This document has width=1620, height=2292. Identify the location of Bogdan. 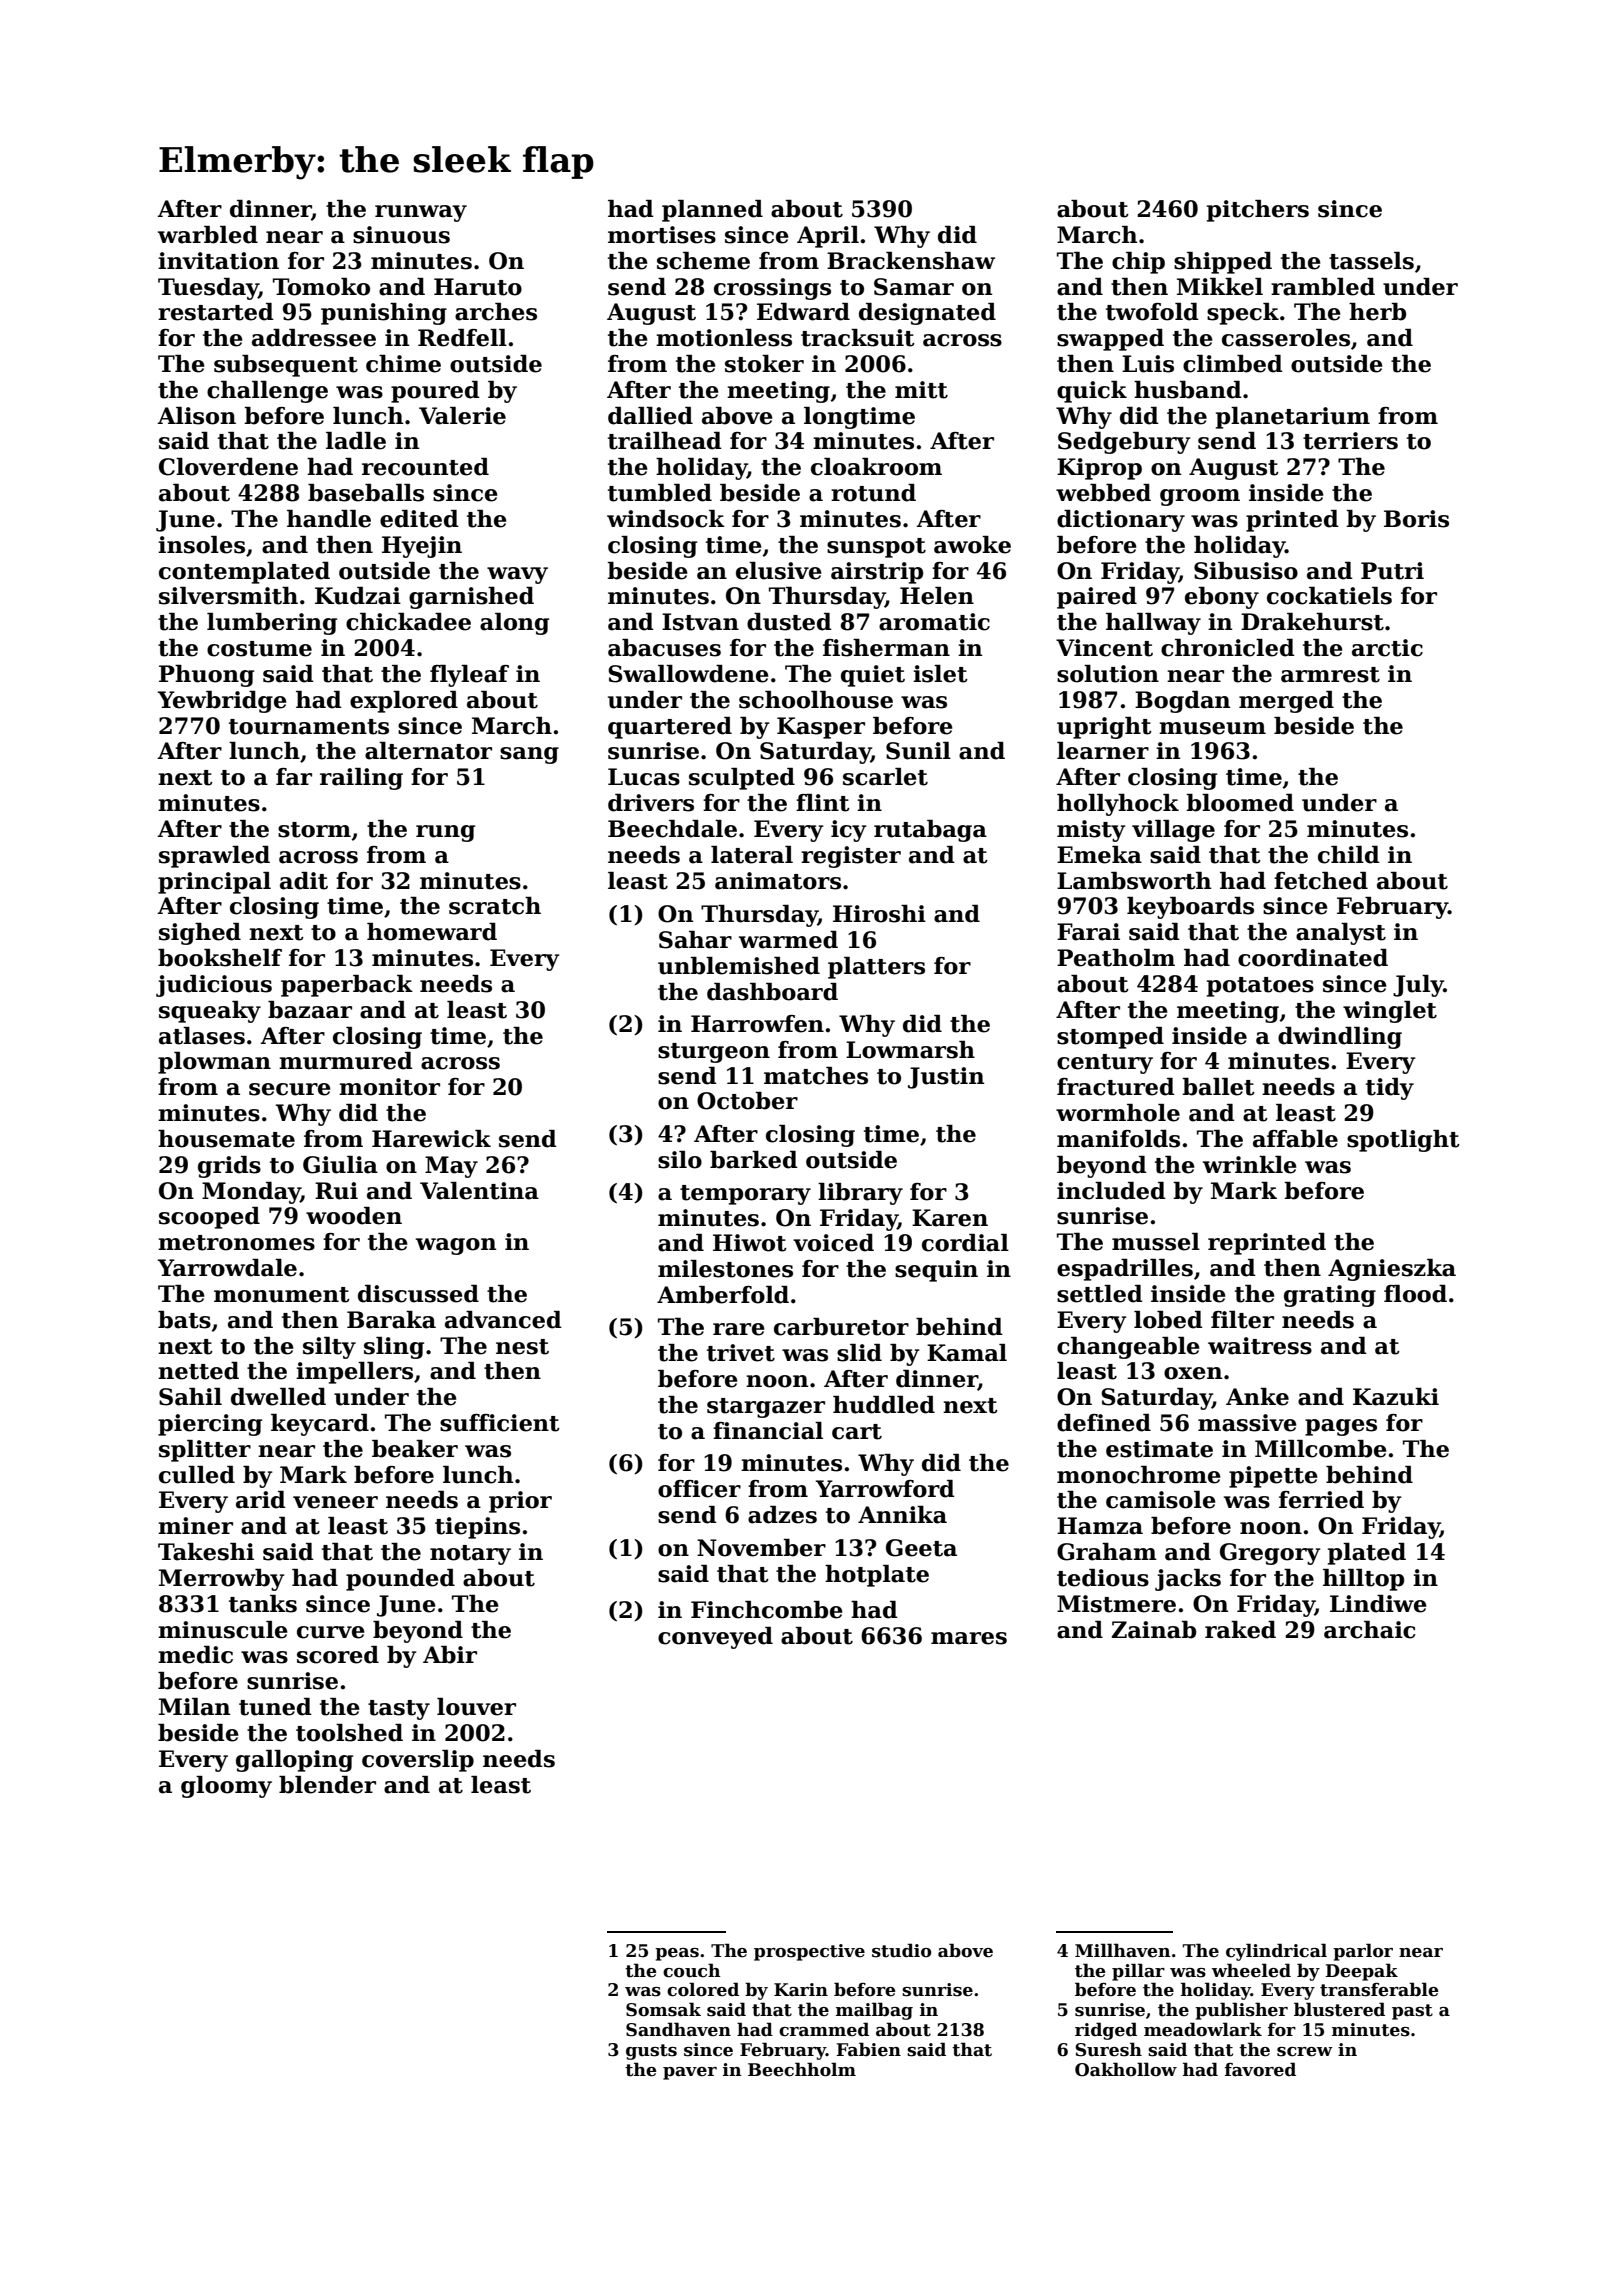
(1182, 702).
